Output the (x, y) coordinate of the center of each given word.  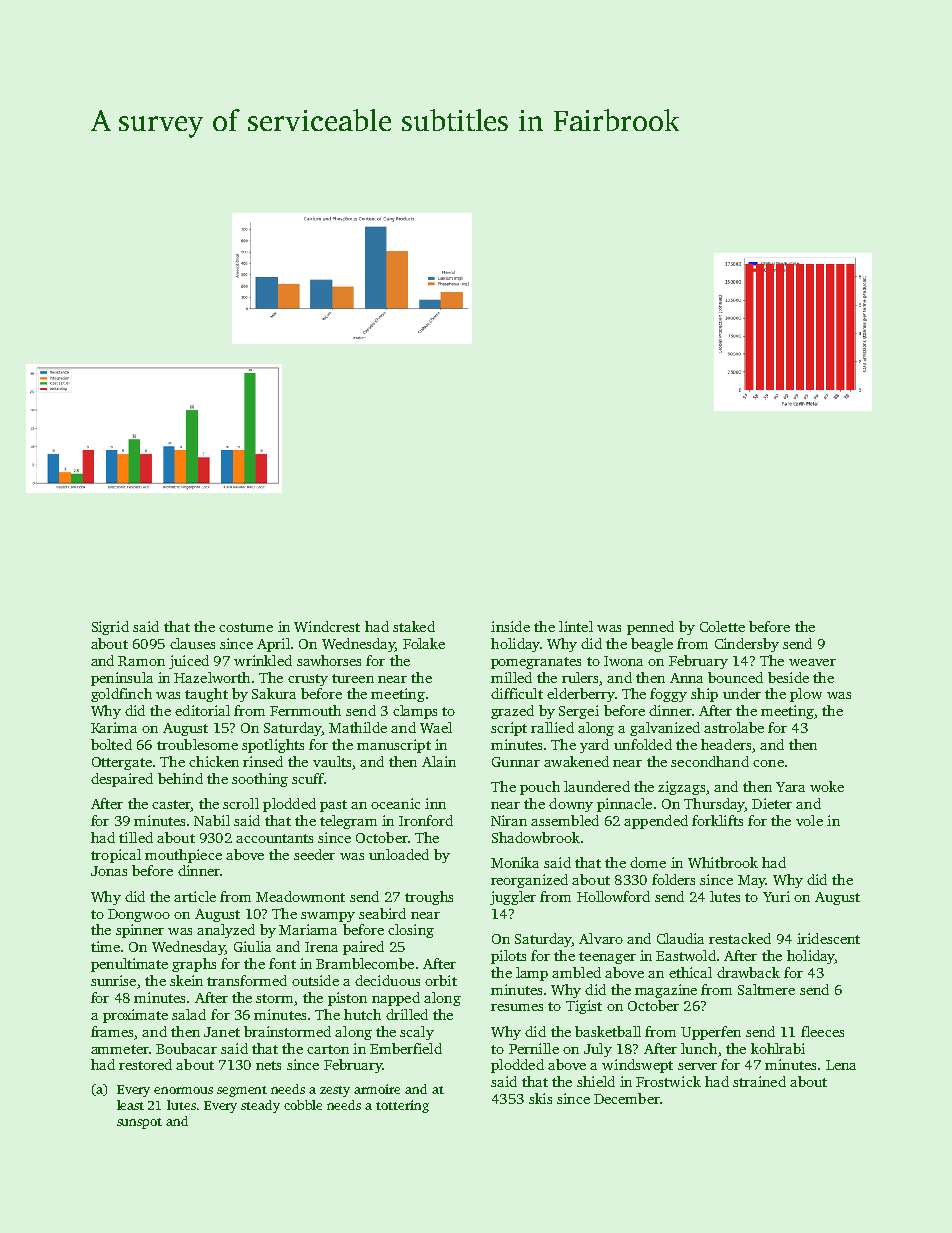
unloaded (399, 854)
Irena (321, 947)
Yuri (776, 896)
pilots (508, 957)
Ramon (141, 661)
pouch (540, 788)
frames (112, 1031)
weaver (812, 662)
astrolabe (734, 727)
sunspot (139, 1123)
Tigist (584, 1007)
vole (809, 820)
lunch (699, 1048)
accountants (274, 838)
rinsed (263, 761)
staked (414, 626)
